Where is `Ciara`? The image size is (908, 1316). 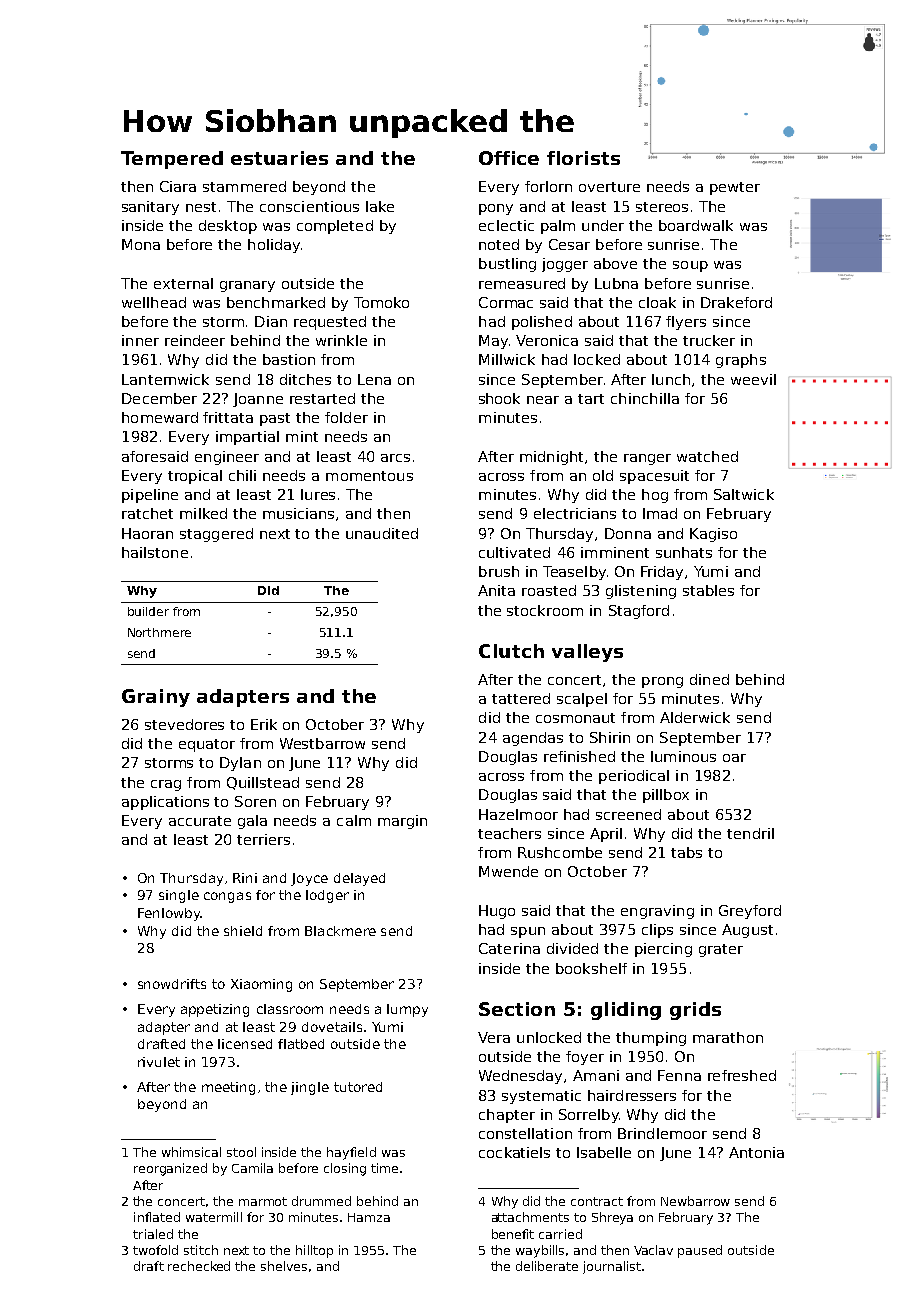
Ciara is located at coordinates (178, 186).
